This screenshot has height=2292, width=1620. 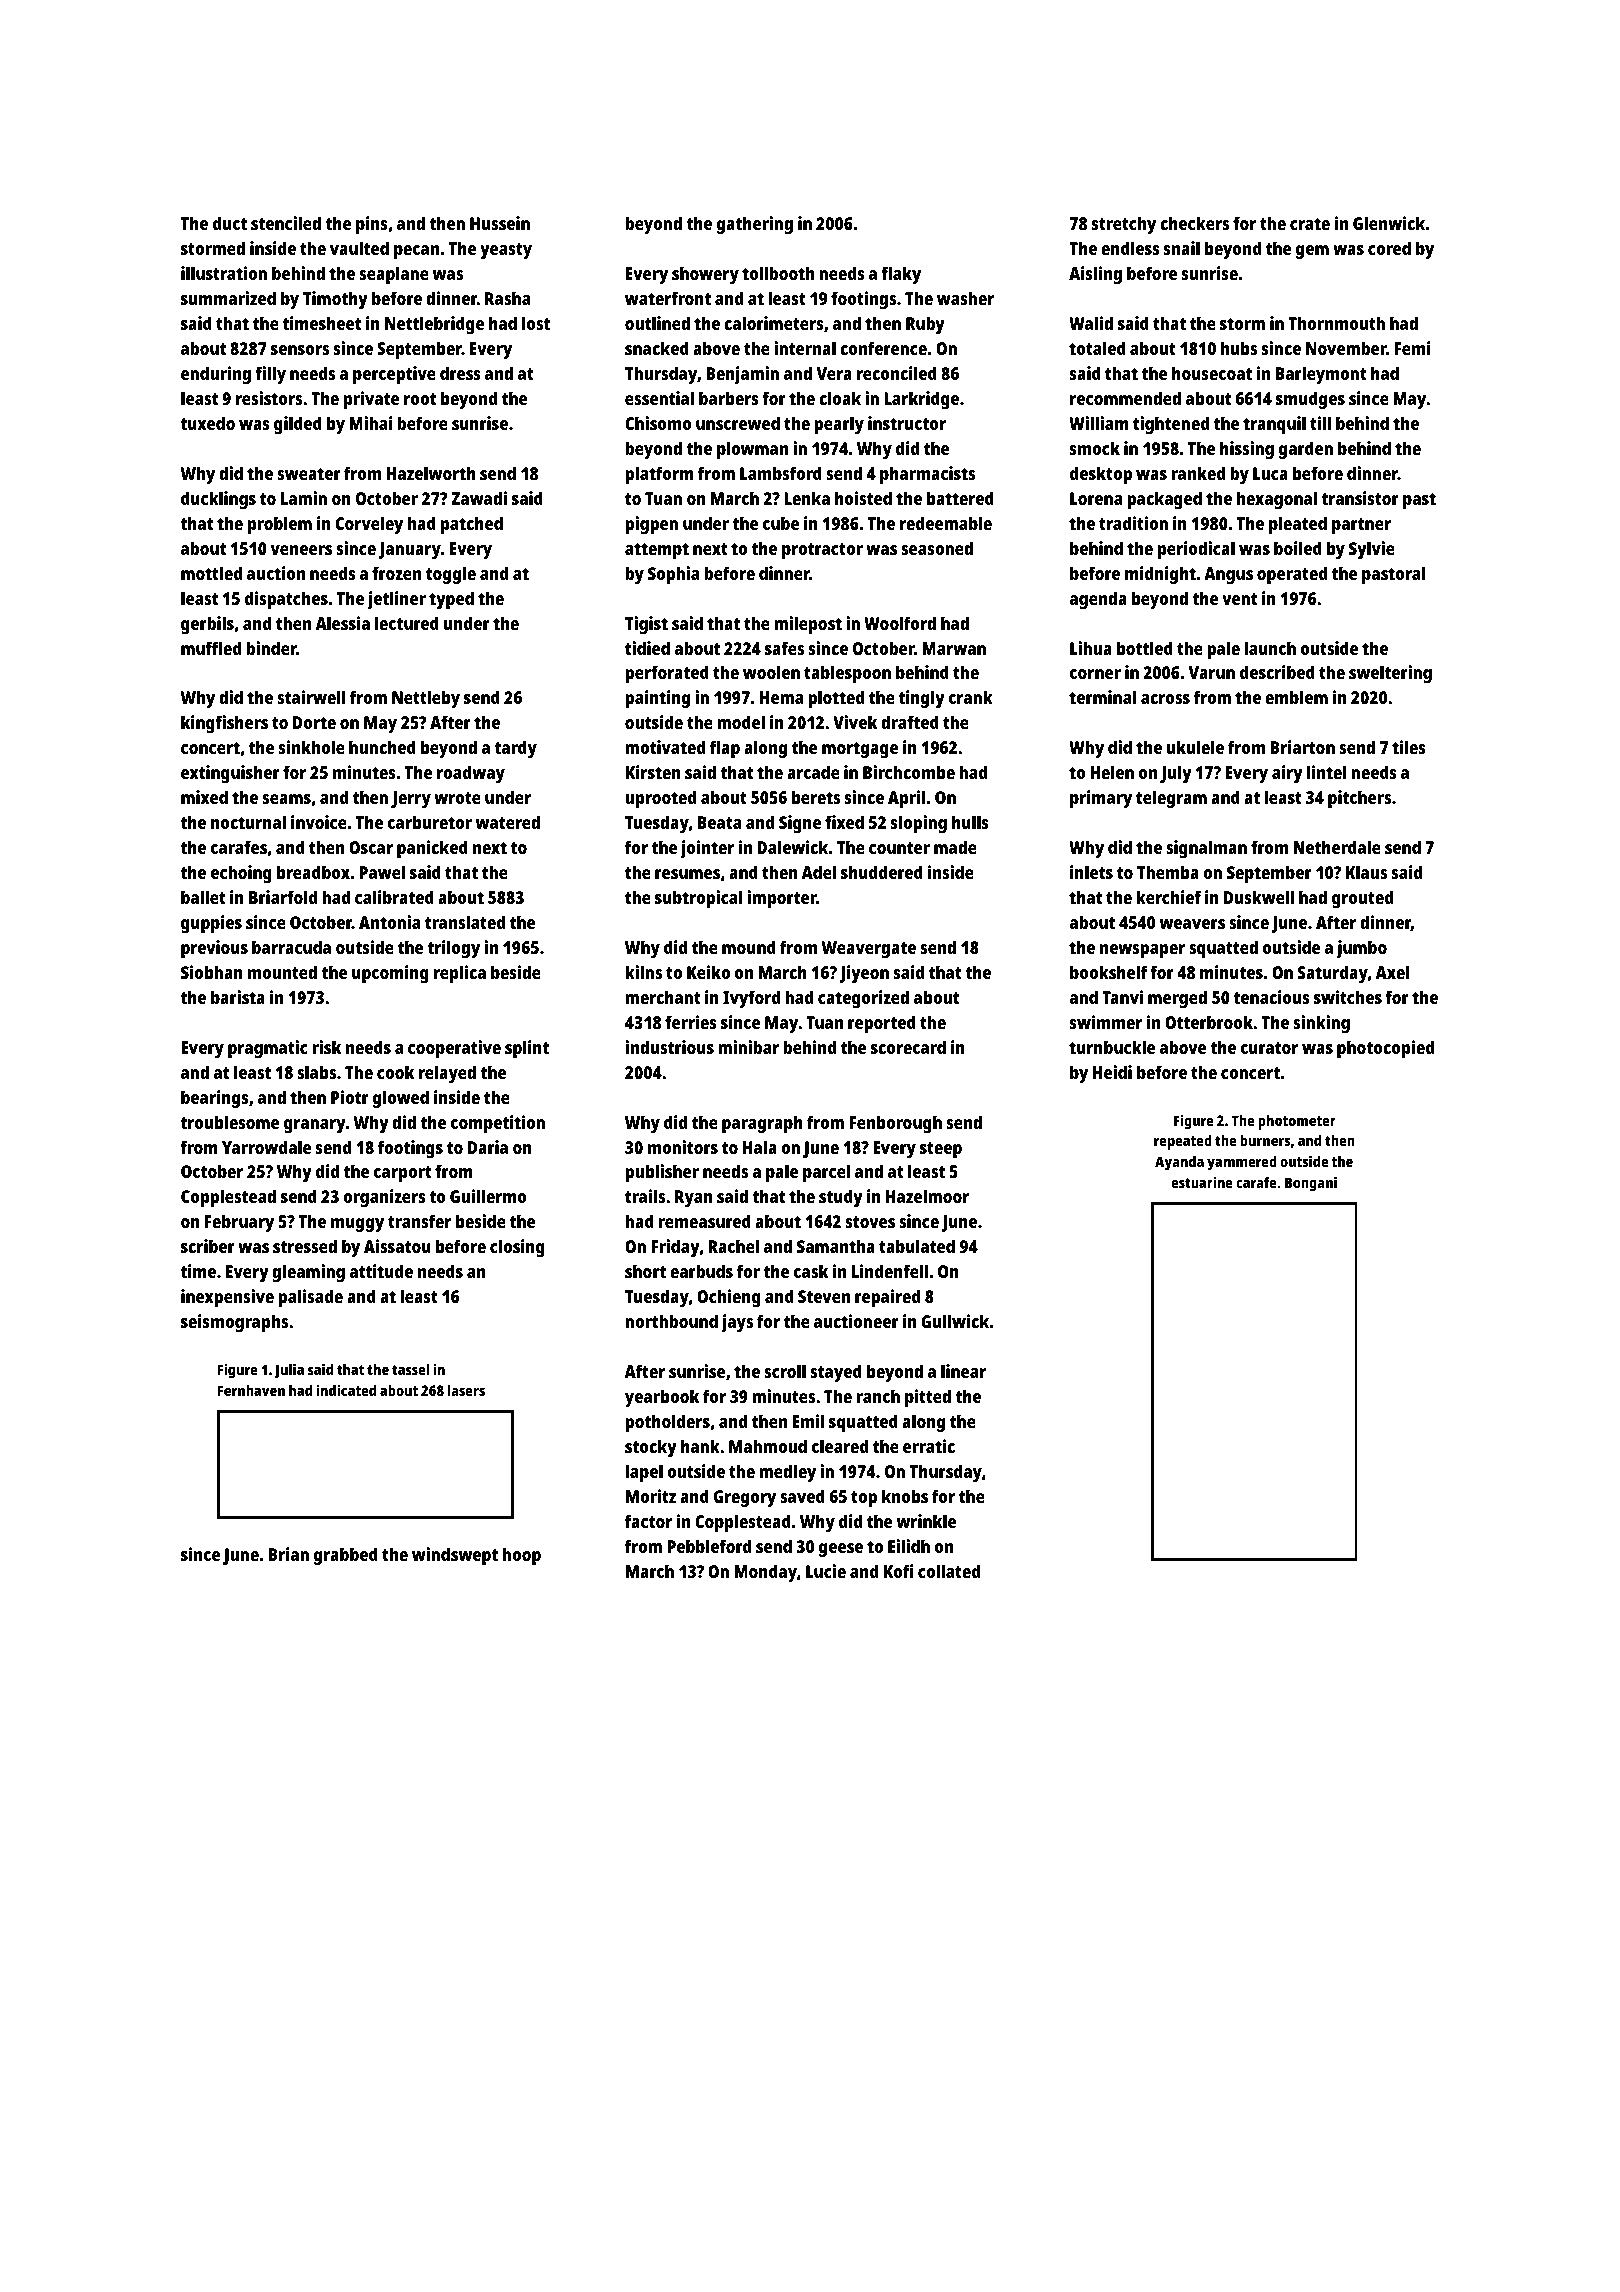 What do you see at coordinates (694, 1198) in the screenshot?
I see `Ryan` at bounding box center [694, 1198].
